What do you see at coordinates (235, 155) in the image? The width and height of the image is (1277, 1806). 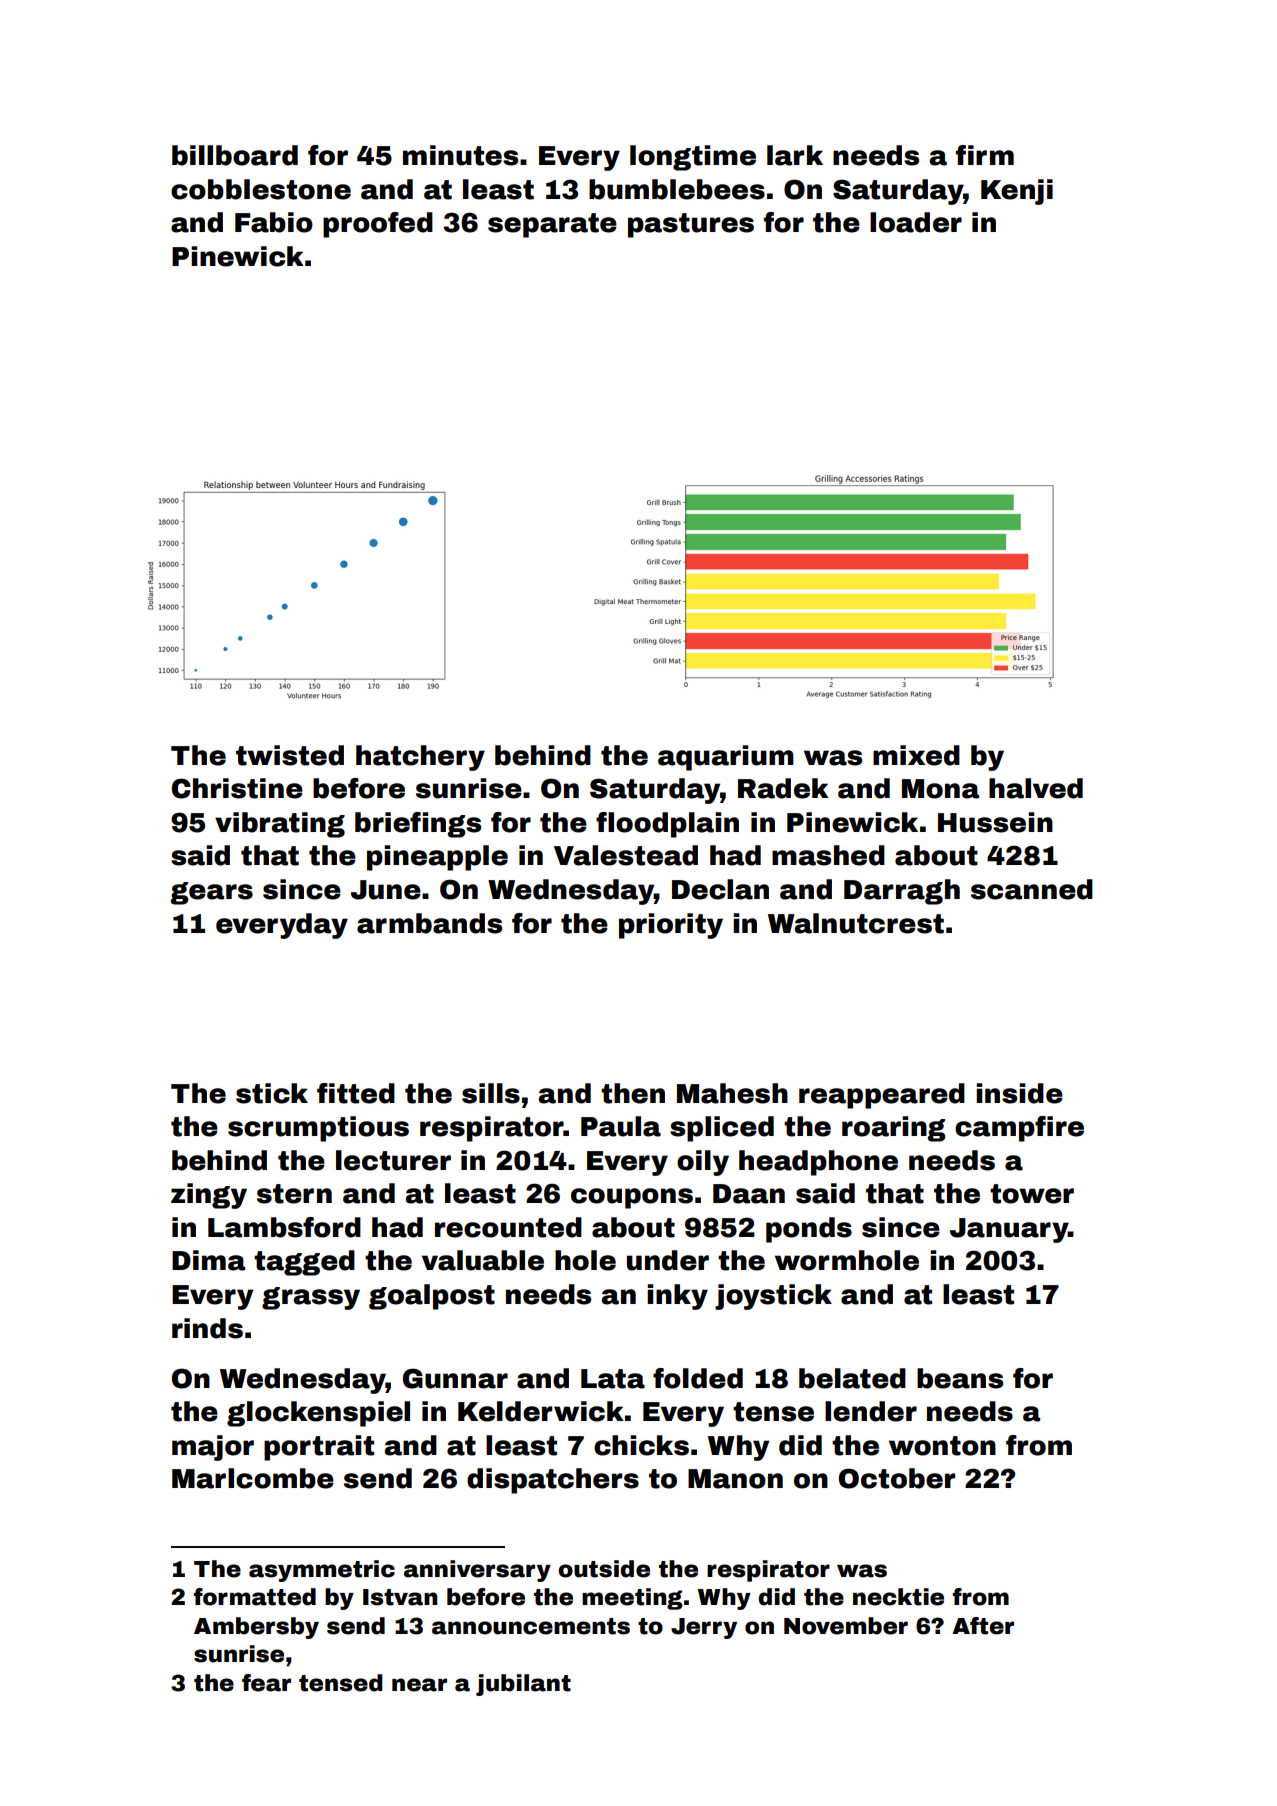 I see `billboard` at bounding box center [235, 155].
